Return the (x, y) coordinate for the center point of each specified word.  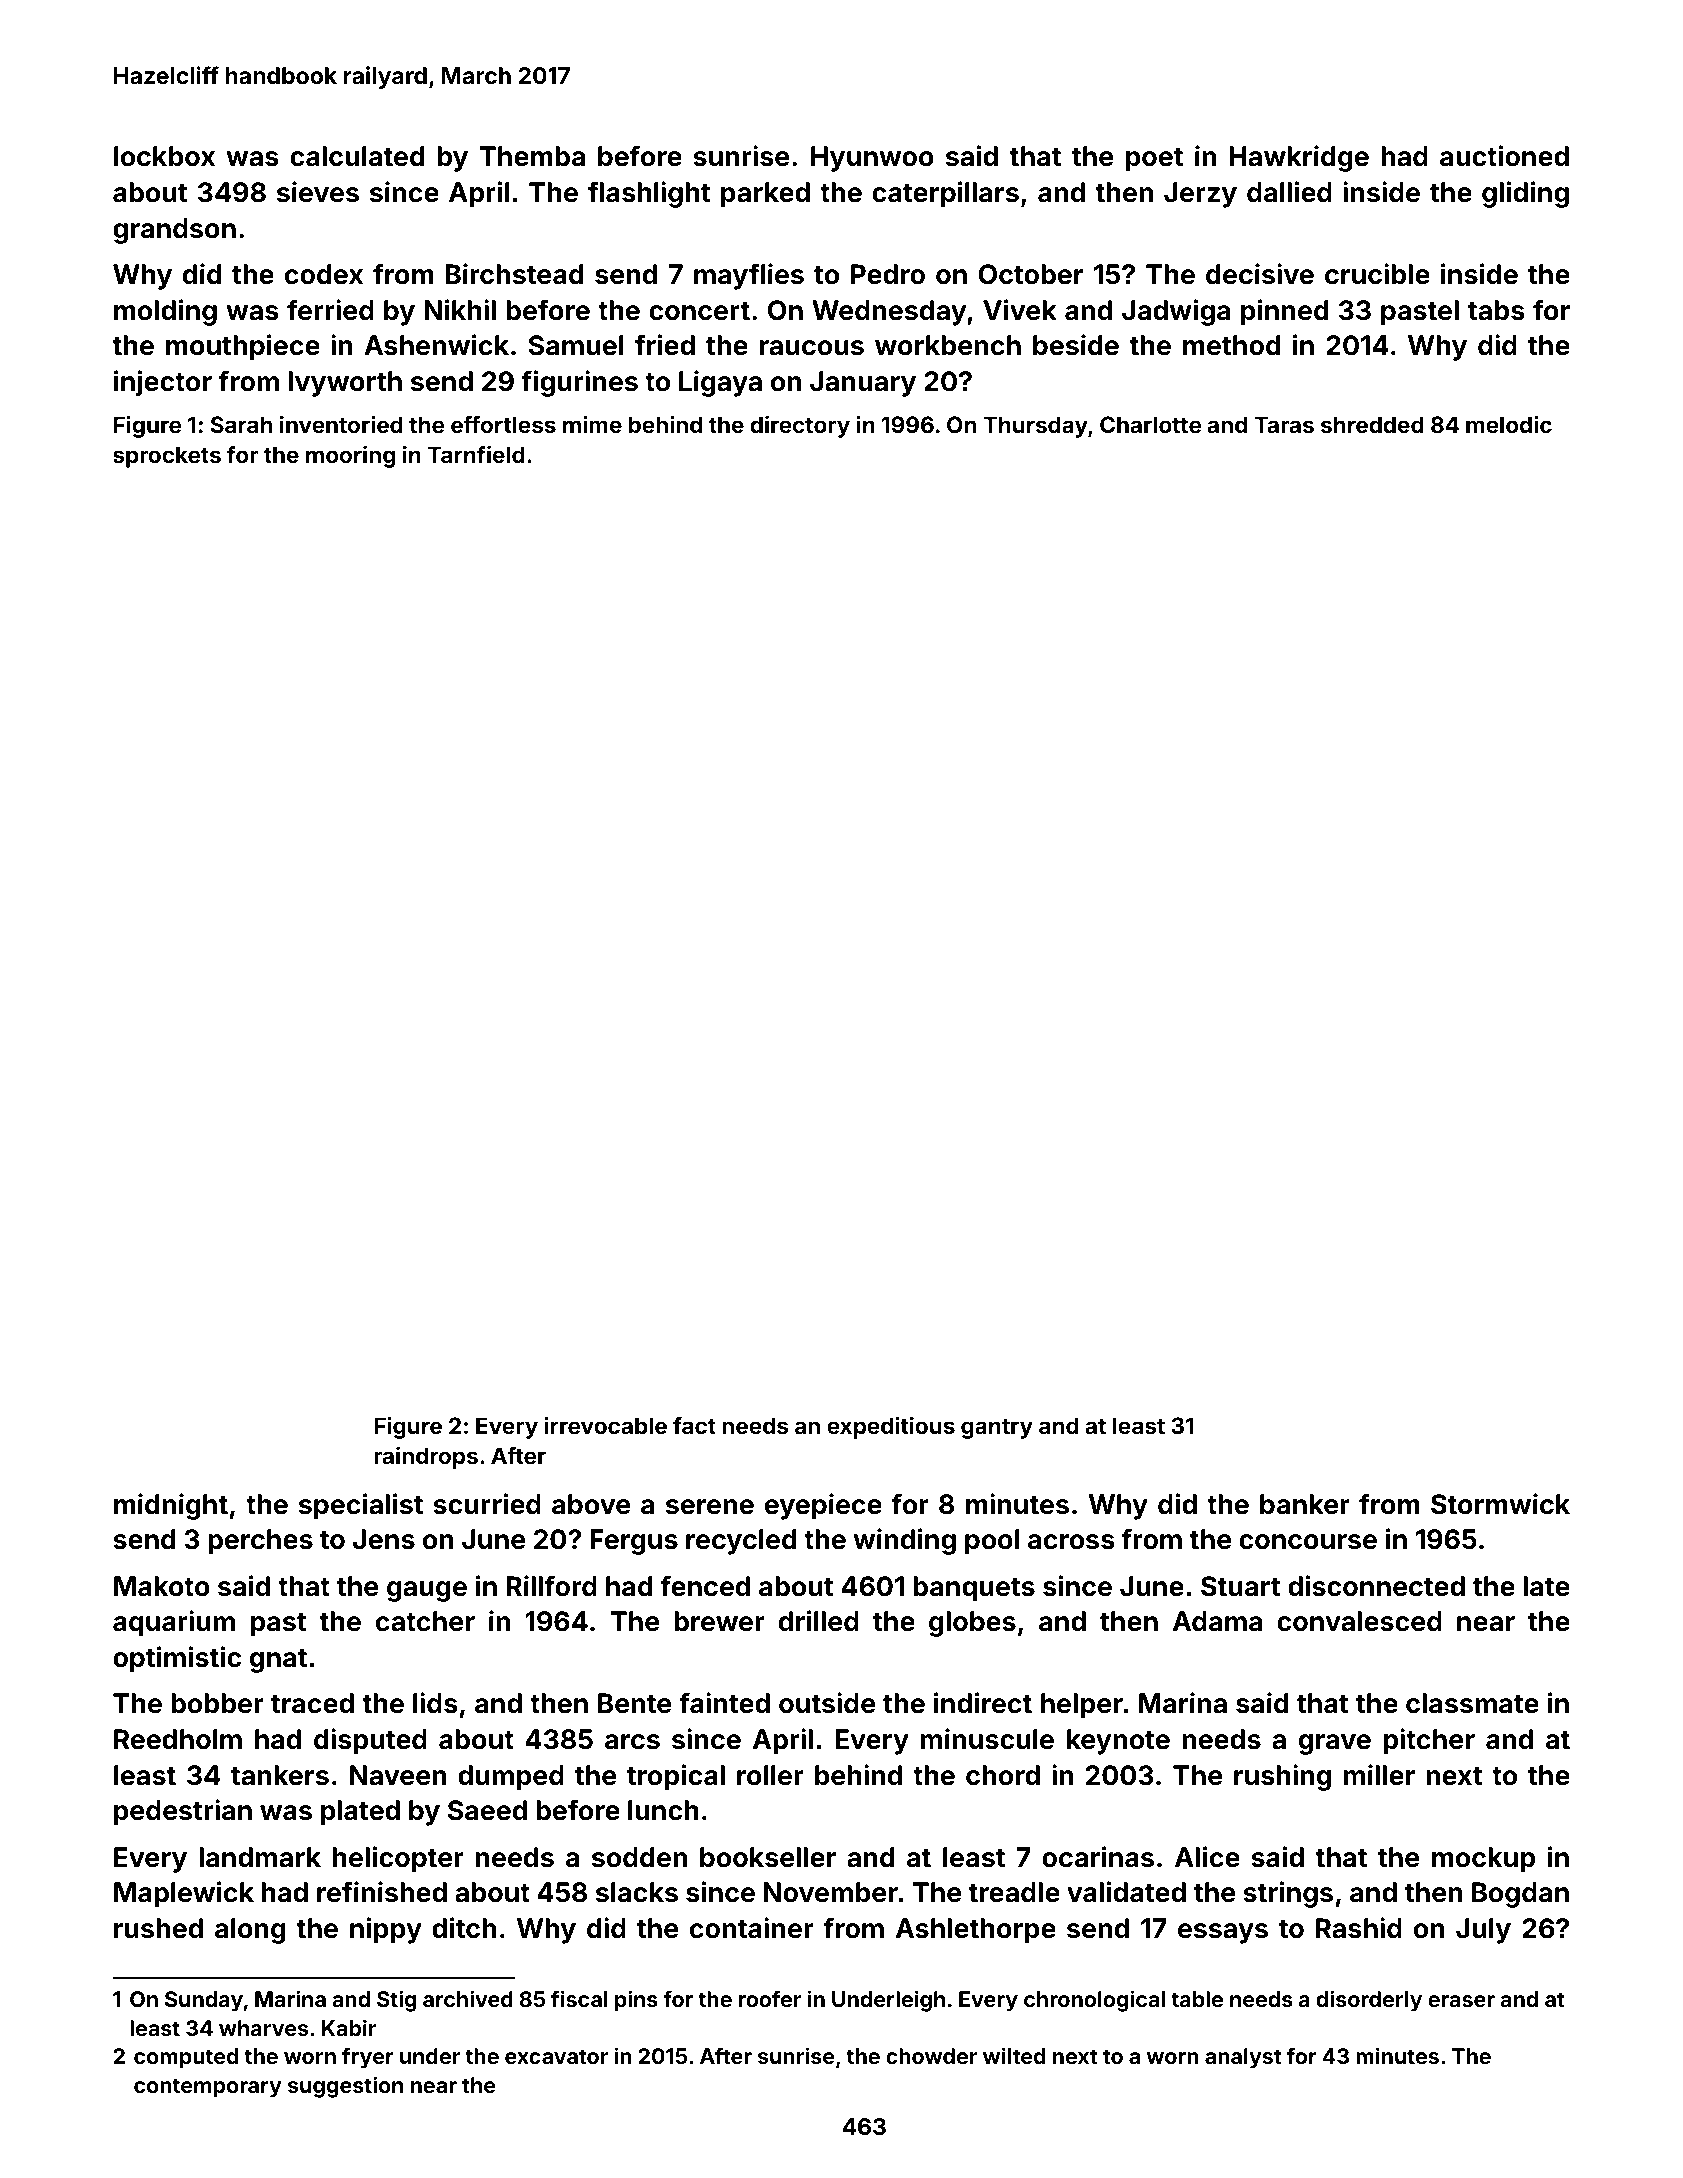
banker (1305, 1504)
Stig (396, 2001)
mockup (1483, 1860)
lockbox (164, 156)
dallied (1289, 192)
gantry (997, 1429)
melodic (1509, 424)
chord (1003, 1775)
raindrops (426, 1458)
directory (800, 427)
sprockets (167, 457)
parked (765, 195)
